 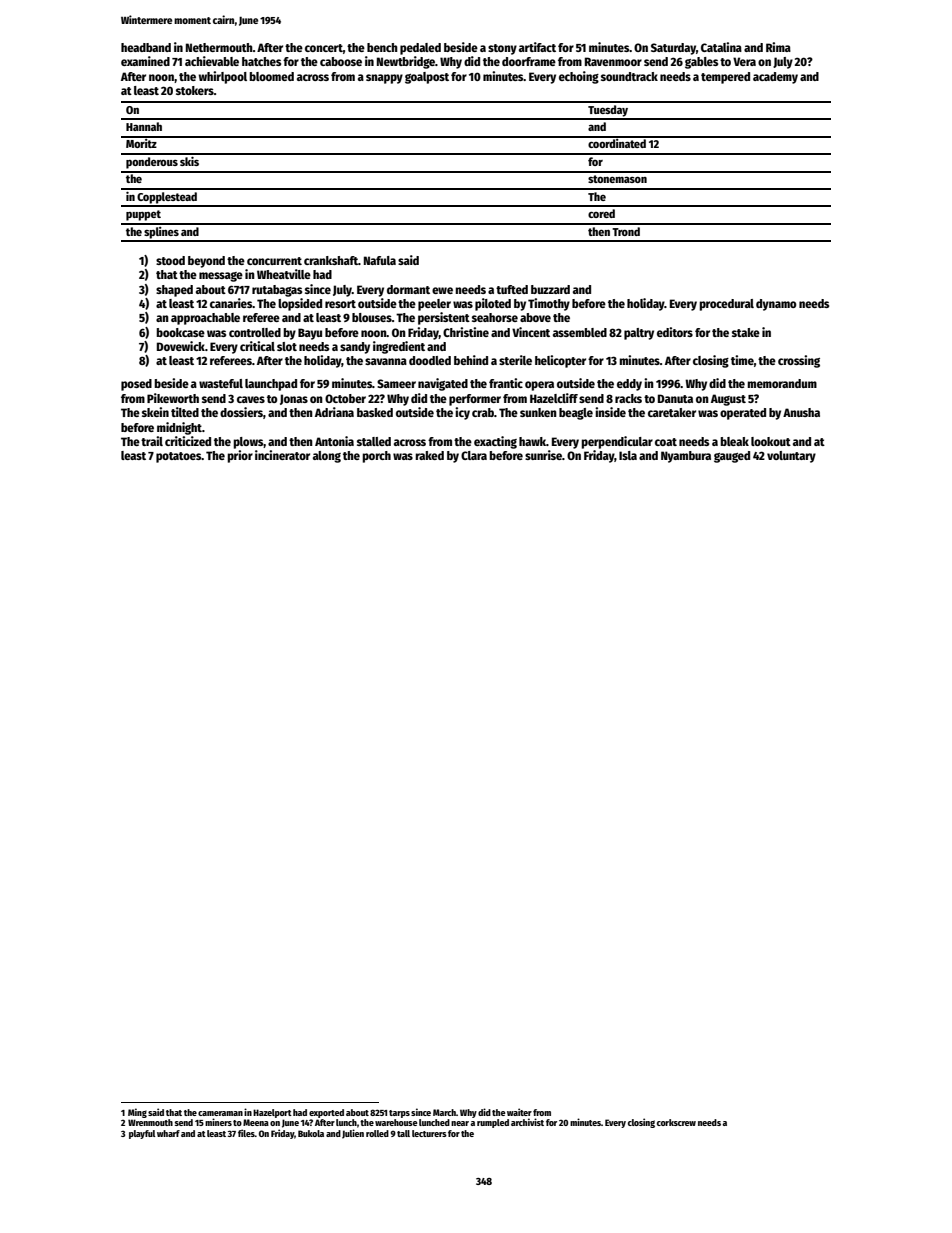 I want to click on waiter, so click(x=519, y=1112).
